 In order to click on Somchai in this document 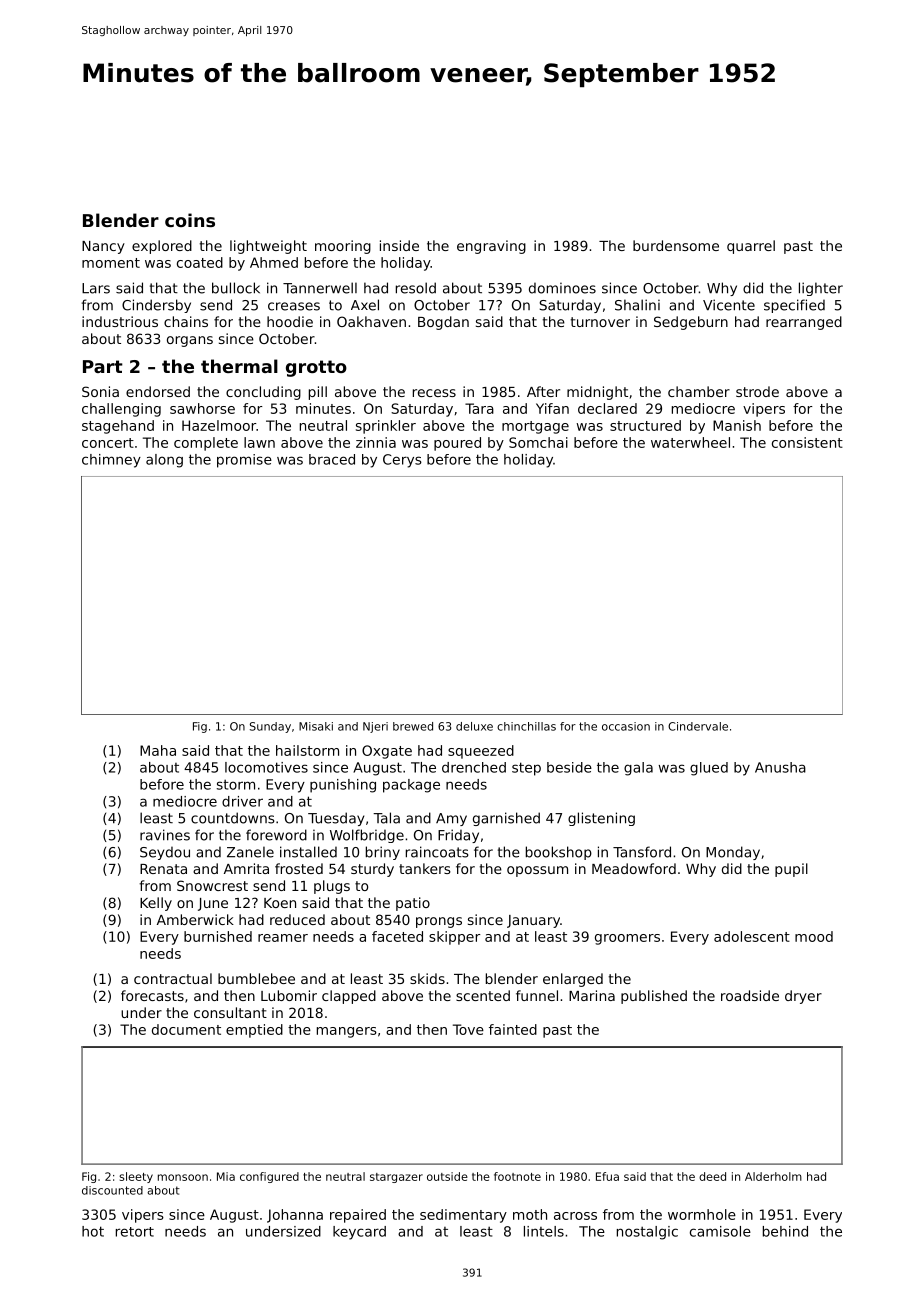, I will do `click(538, 442)`.
